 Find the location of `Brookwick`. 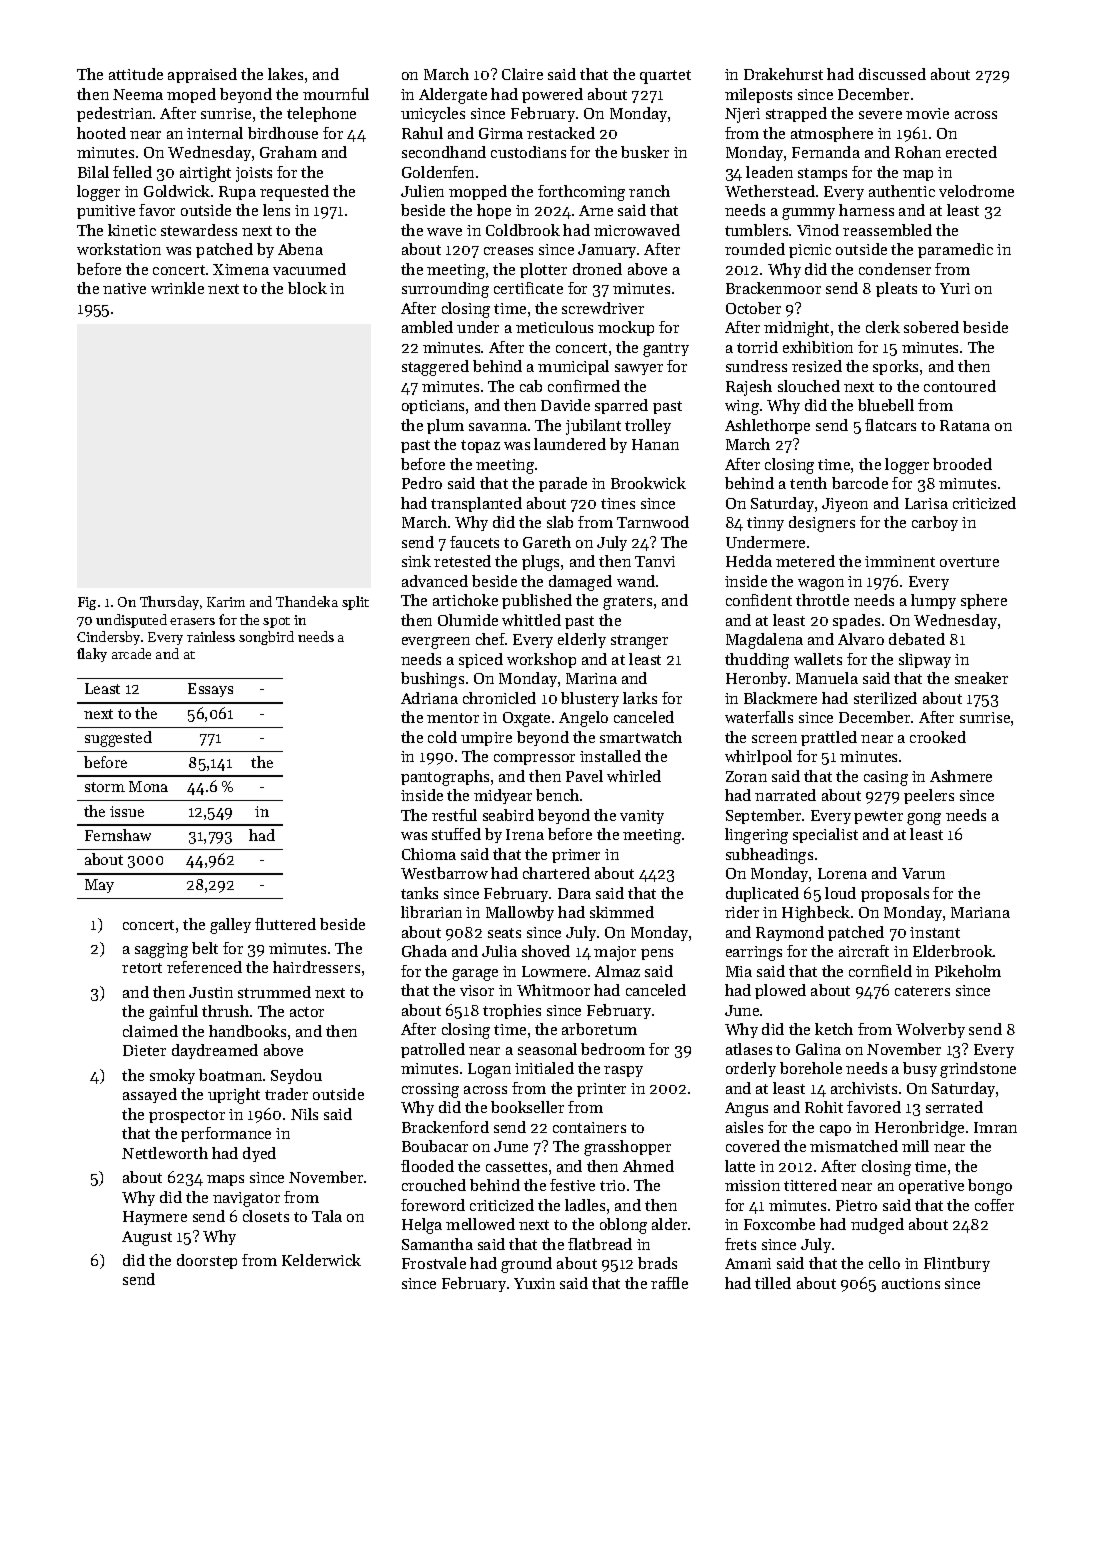

Brookwick is located at coordinates (648, 483).
